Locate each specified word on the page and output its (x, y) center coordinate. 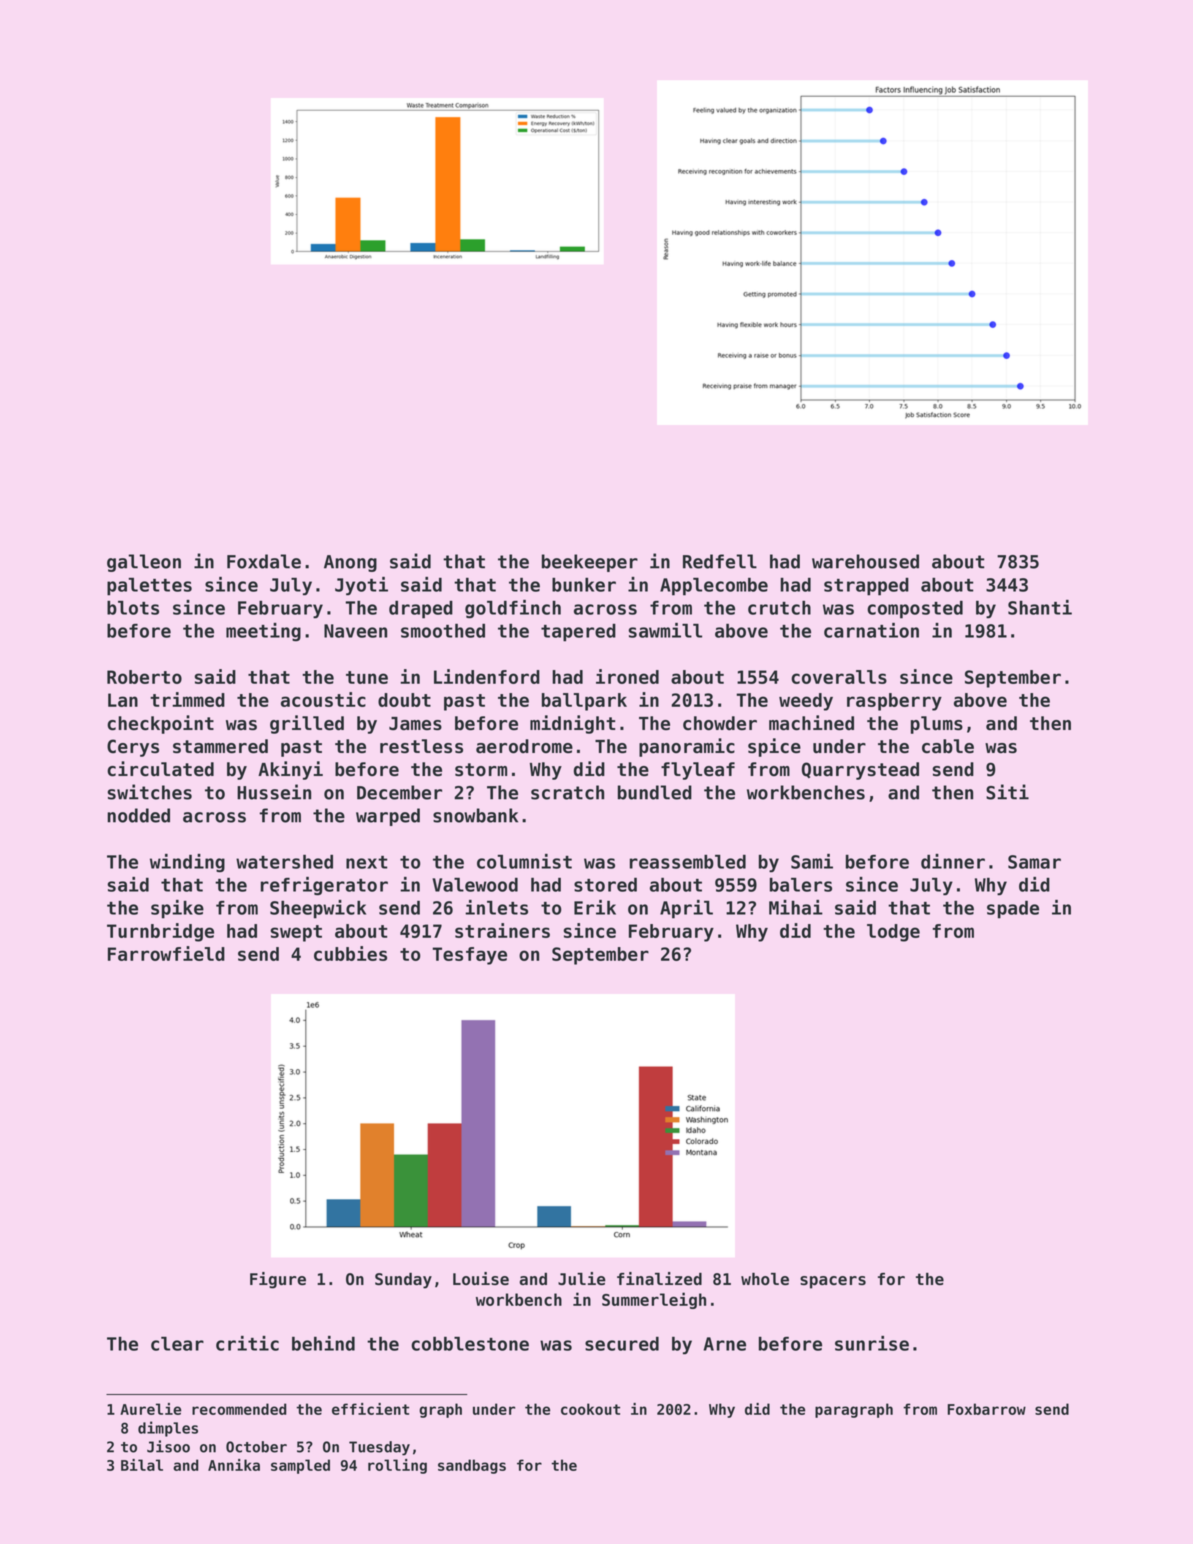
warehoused (865, 561)
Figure (278, 1280)
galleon (144, 563)
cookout (590, 1409)
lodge (893, 933)
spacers (833, 1282)
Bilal (142, 1465)
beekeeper (590, 563)
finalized (659, 1278)
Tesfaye (470, 956)
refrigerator (324, 886)
